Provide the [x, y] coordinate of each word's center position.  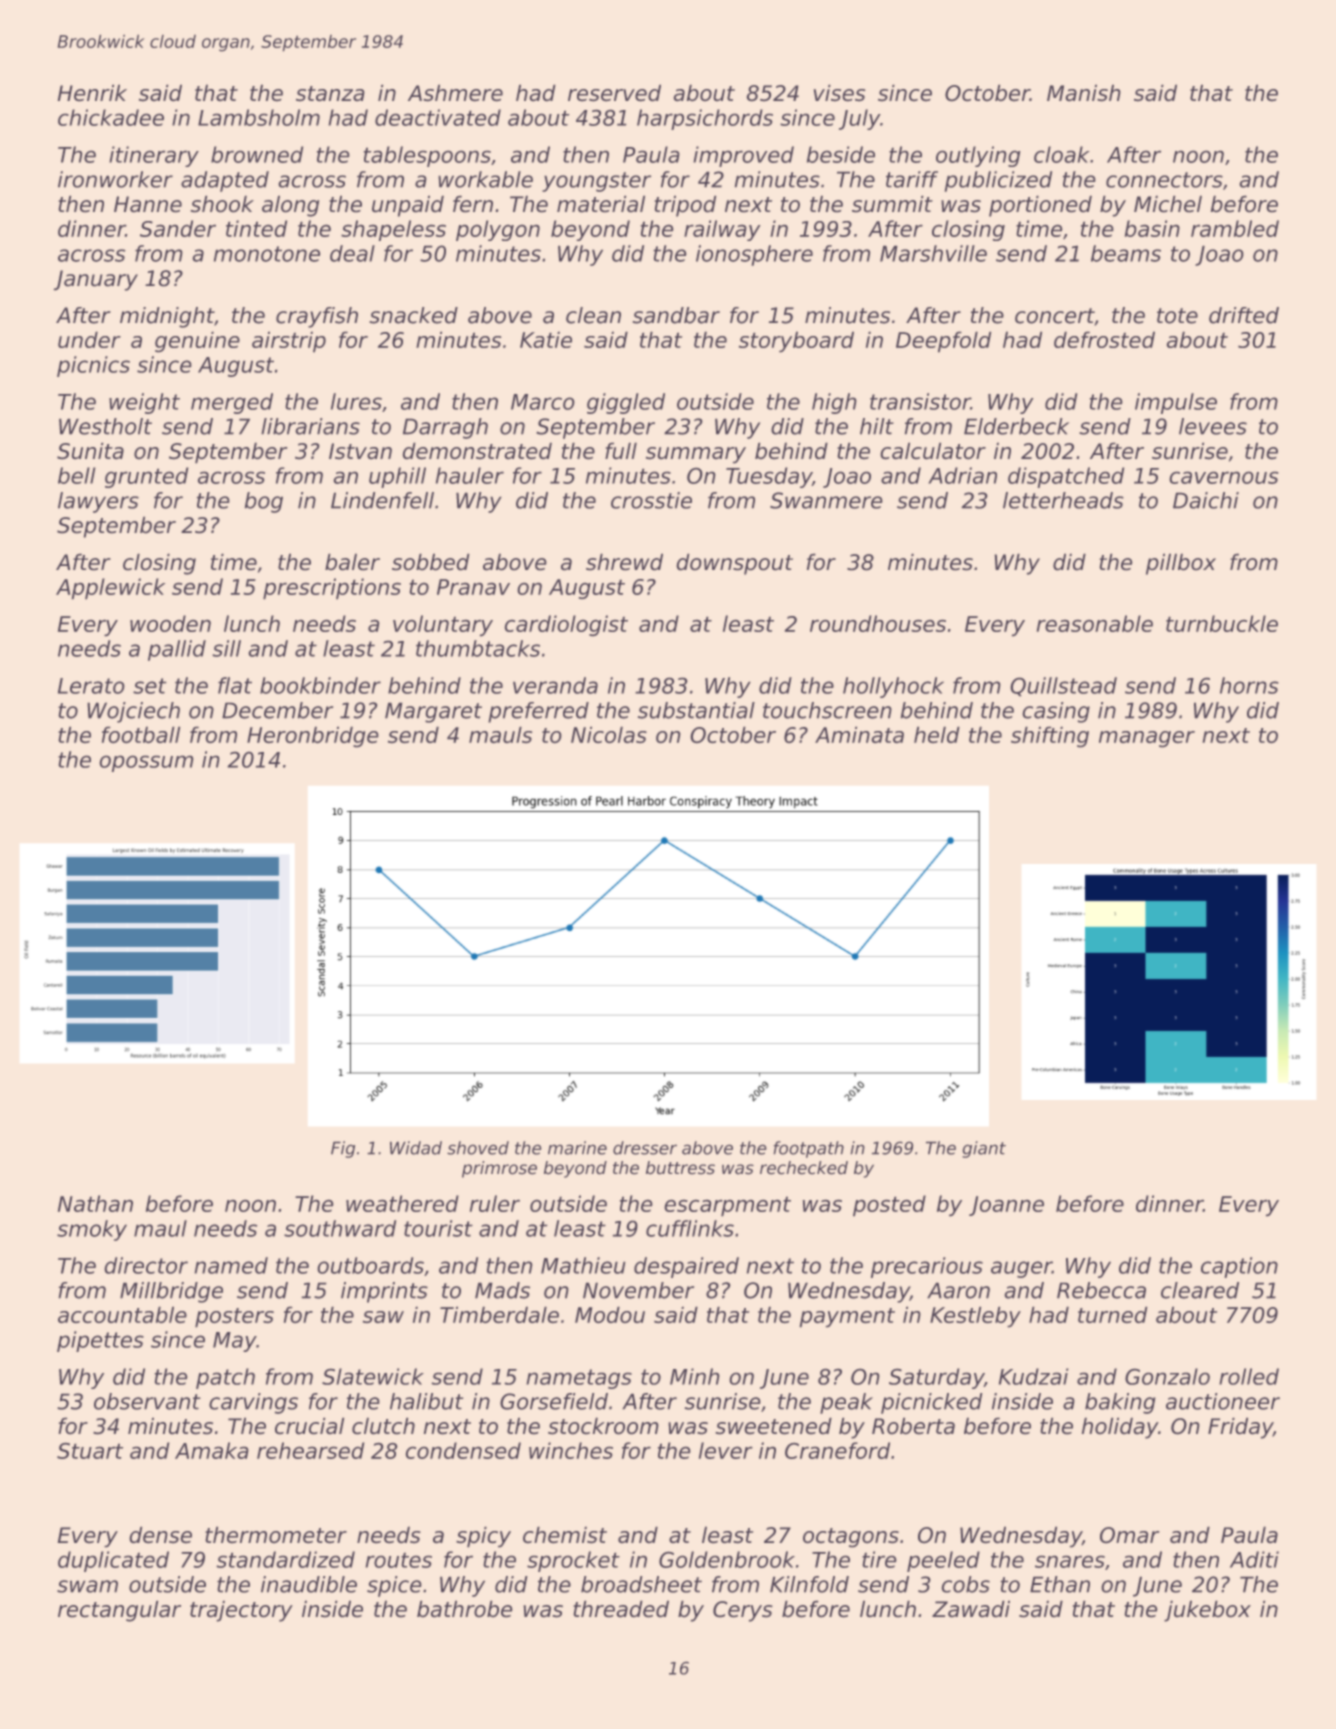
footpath [808, 1149]
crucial [309, 1426]
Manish [1084, 93]
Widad [416, 1148]
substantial [696, 710]
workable [485, 179]
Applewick [110, 589]
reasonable [1095, 623]
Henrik [92, 93]
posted [889, 1206]
